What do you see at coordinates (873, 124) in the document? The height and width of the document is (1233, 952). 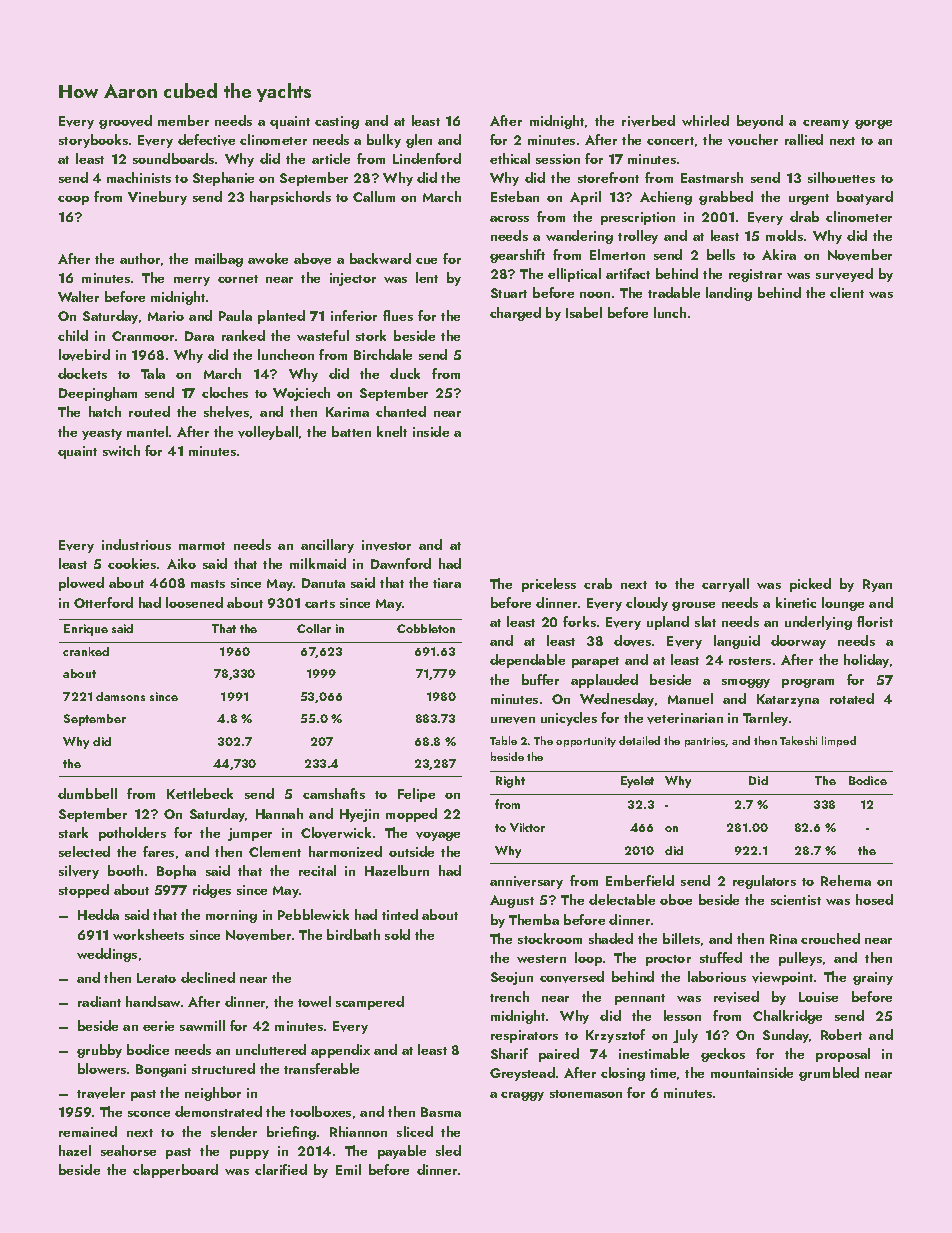 I see `gorge` at bounding box center [873, 124].
